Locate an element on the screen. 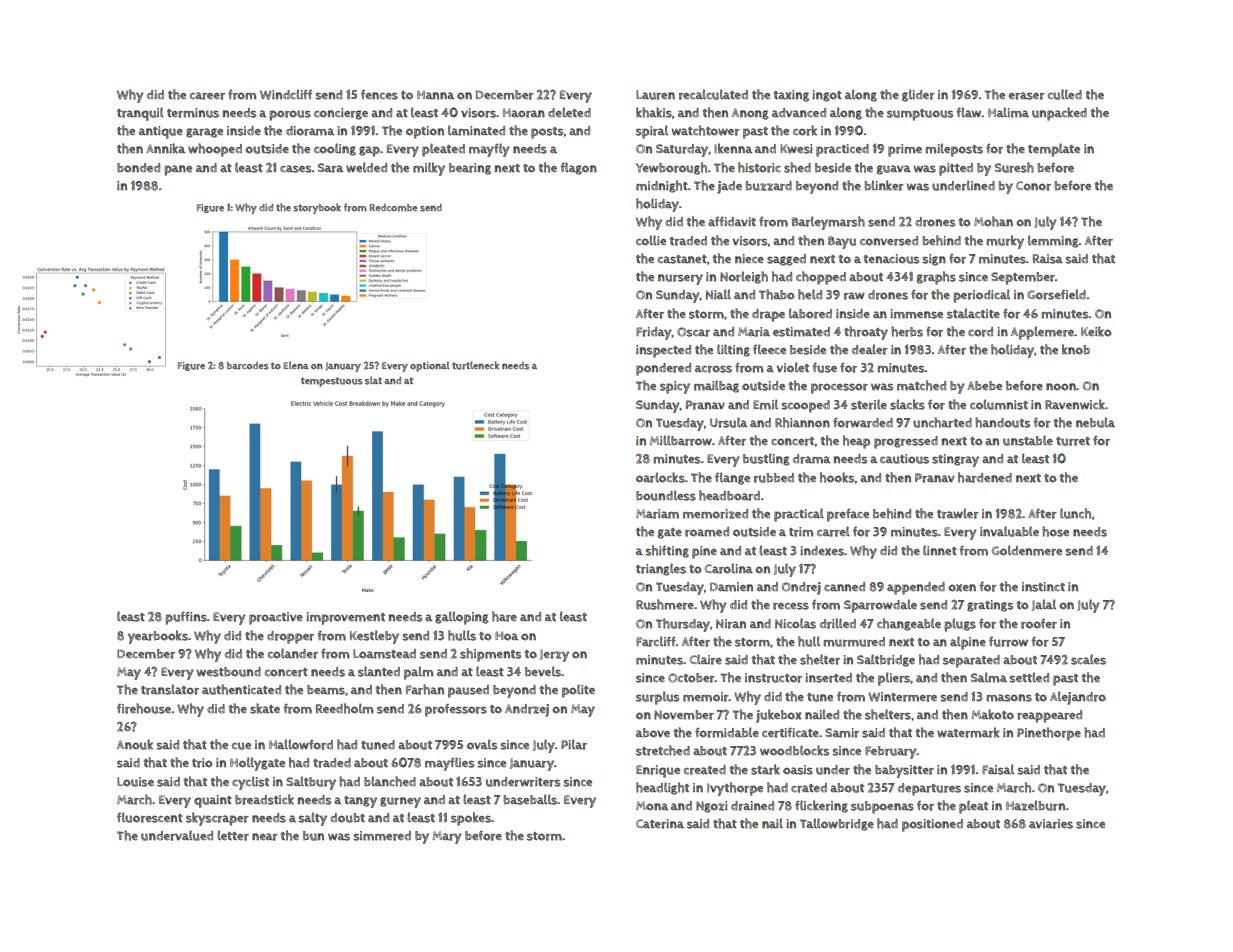 The width and height of the screenshot is (1233, 952). roamed is located at coordinates (707, 532).
